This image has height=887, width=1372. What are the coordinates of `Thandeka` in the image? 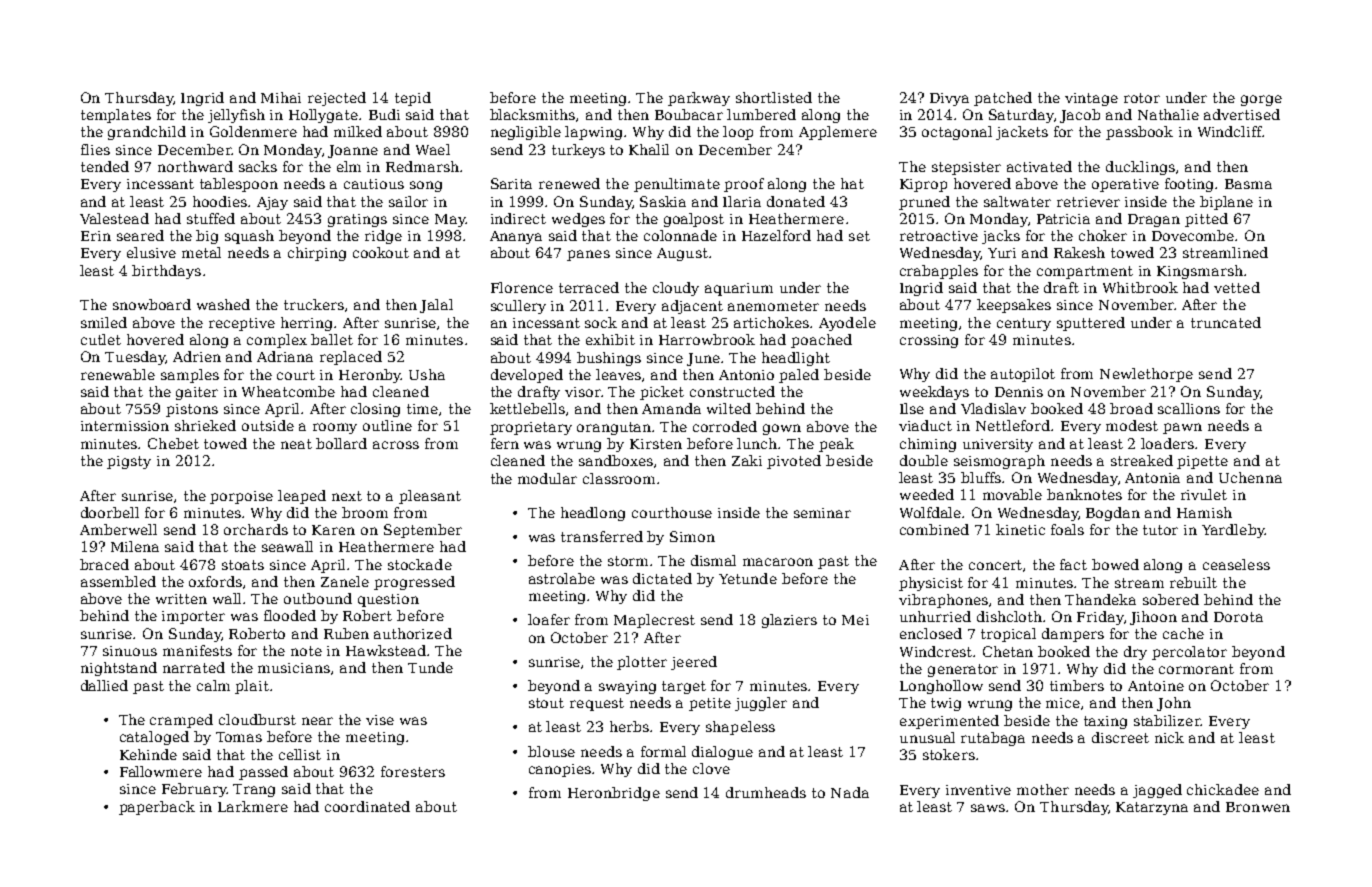 It's located at (1100, 599).
